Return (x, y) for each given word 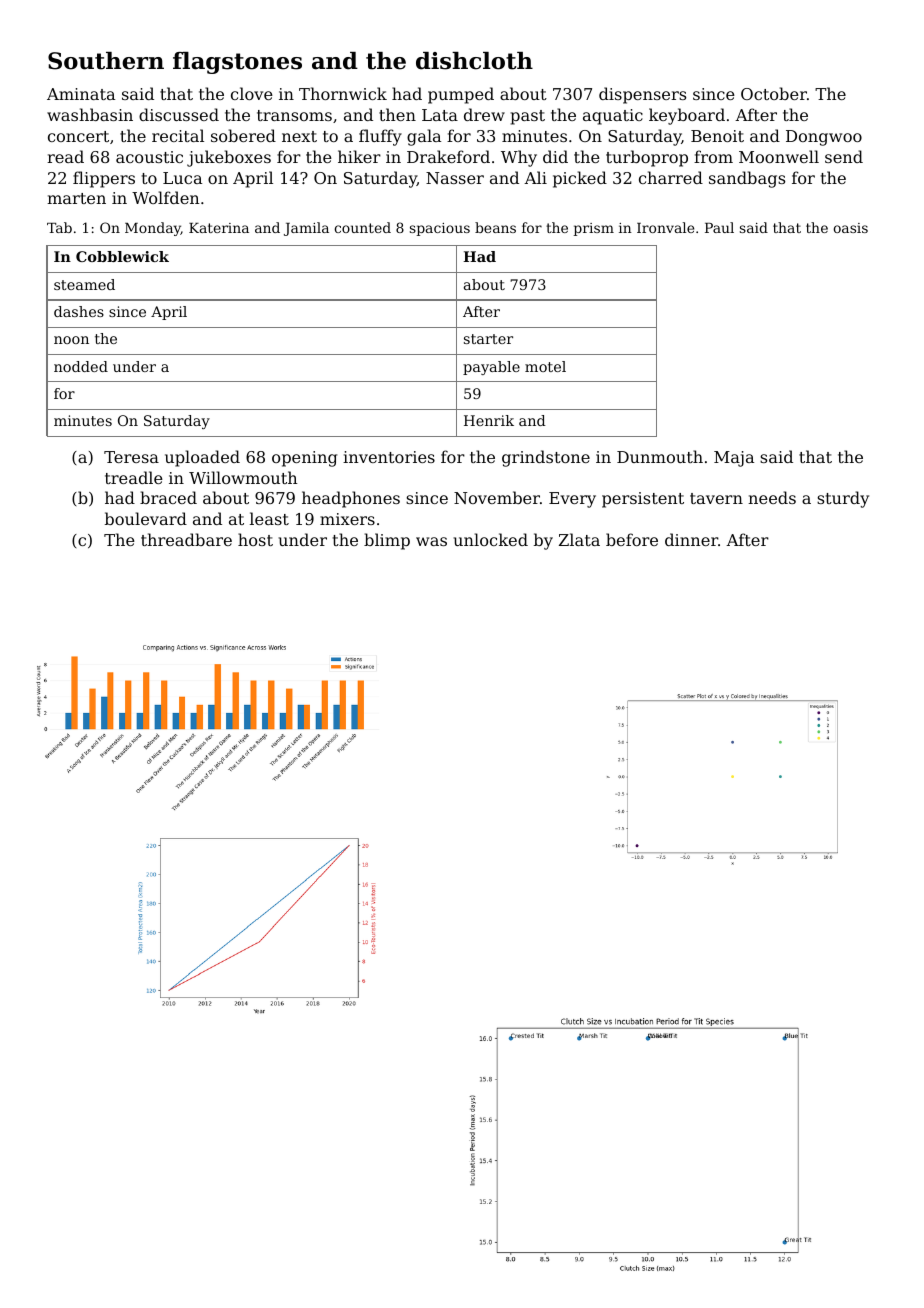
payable (491, 368)
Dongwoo (824, 138)
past (528, 117)
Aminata (81, 94)
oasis (850, 228)
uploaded (202, 458)
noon (71, 340)
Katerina (219, 228)
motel (545, 366)
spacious (440, 229)
